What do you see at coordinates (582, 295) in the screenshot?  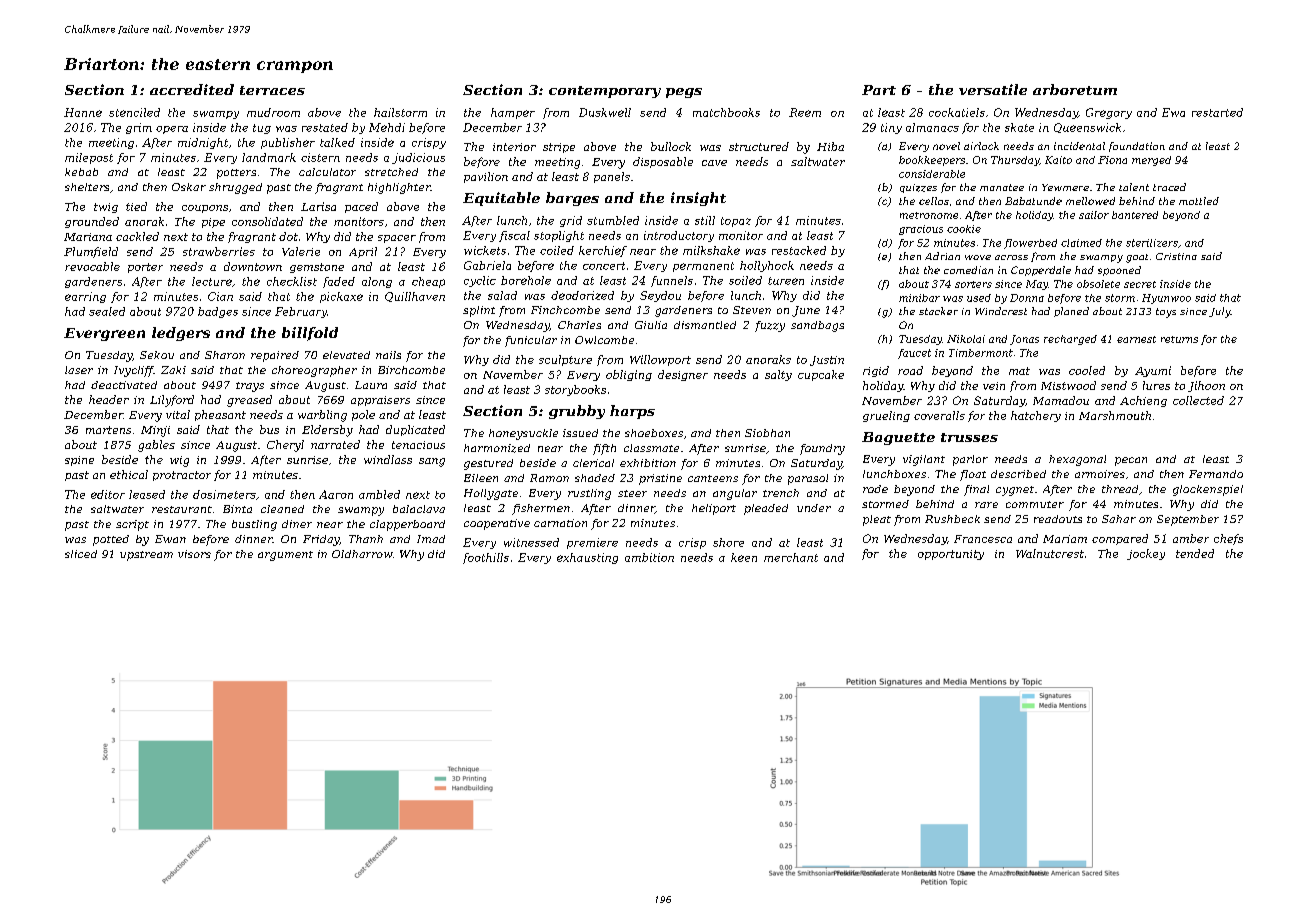 I see `deodorized` at bounding box center [582, 295].
